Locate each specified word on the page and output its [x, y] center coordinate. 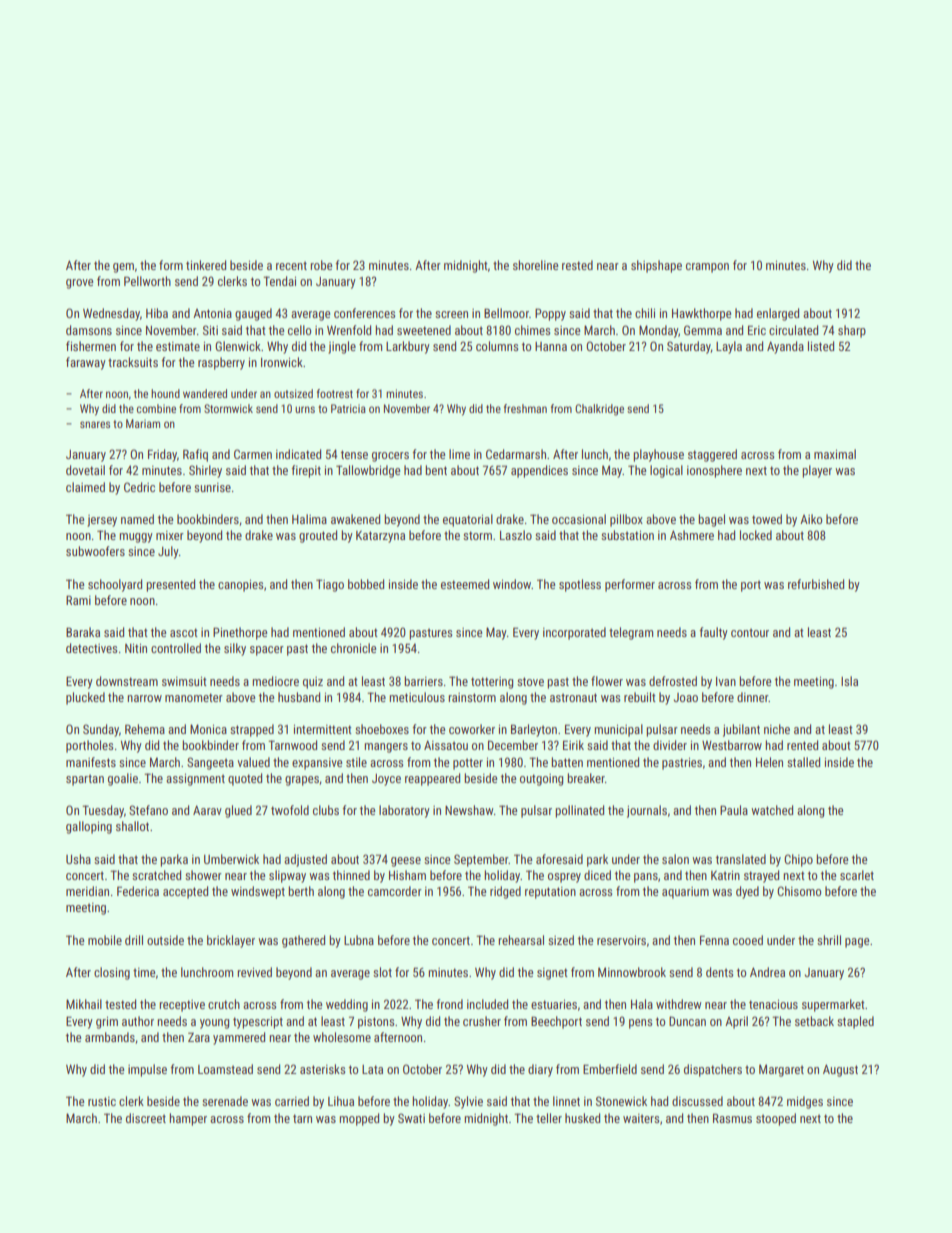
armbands [110, 1037]
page [857, 943]
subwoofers [95, 551]
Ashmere [692, 535]
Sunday [101, 730]
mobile [105, 940]
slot [382, 972]
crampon [707, 268]
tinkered [206, 265]
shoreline [535, 265]
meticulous [417, 697]
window [512, 584]
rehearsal [521, 940]
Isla [849, 681]
